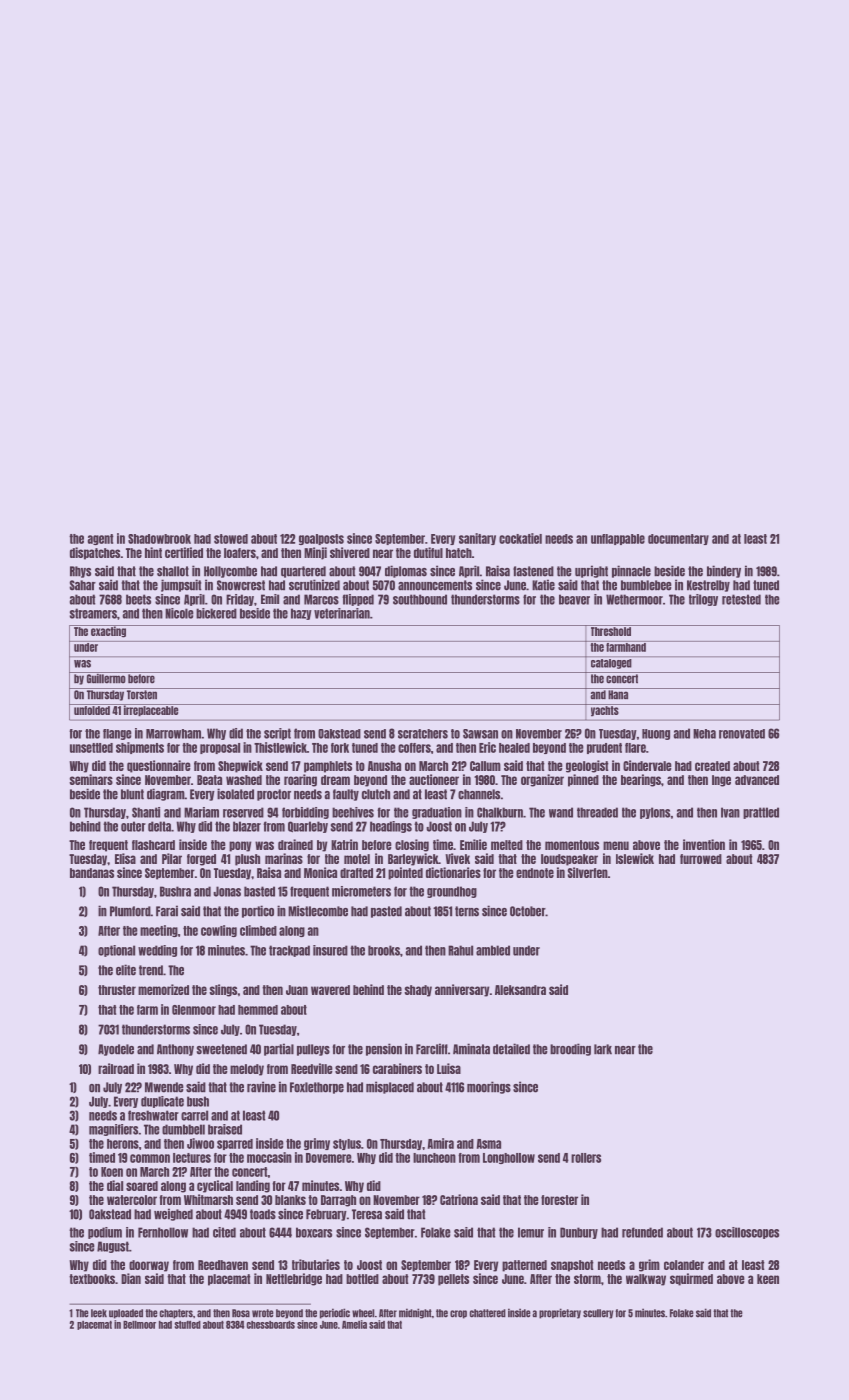 The width and height of the screenshot is (849, 1400). I want to click on oscilloscopes, so click(747, 1233).
